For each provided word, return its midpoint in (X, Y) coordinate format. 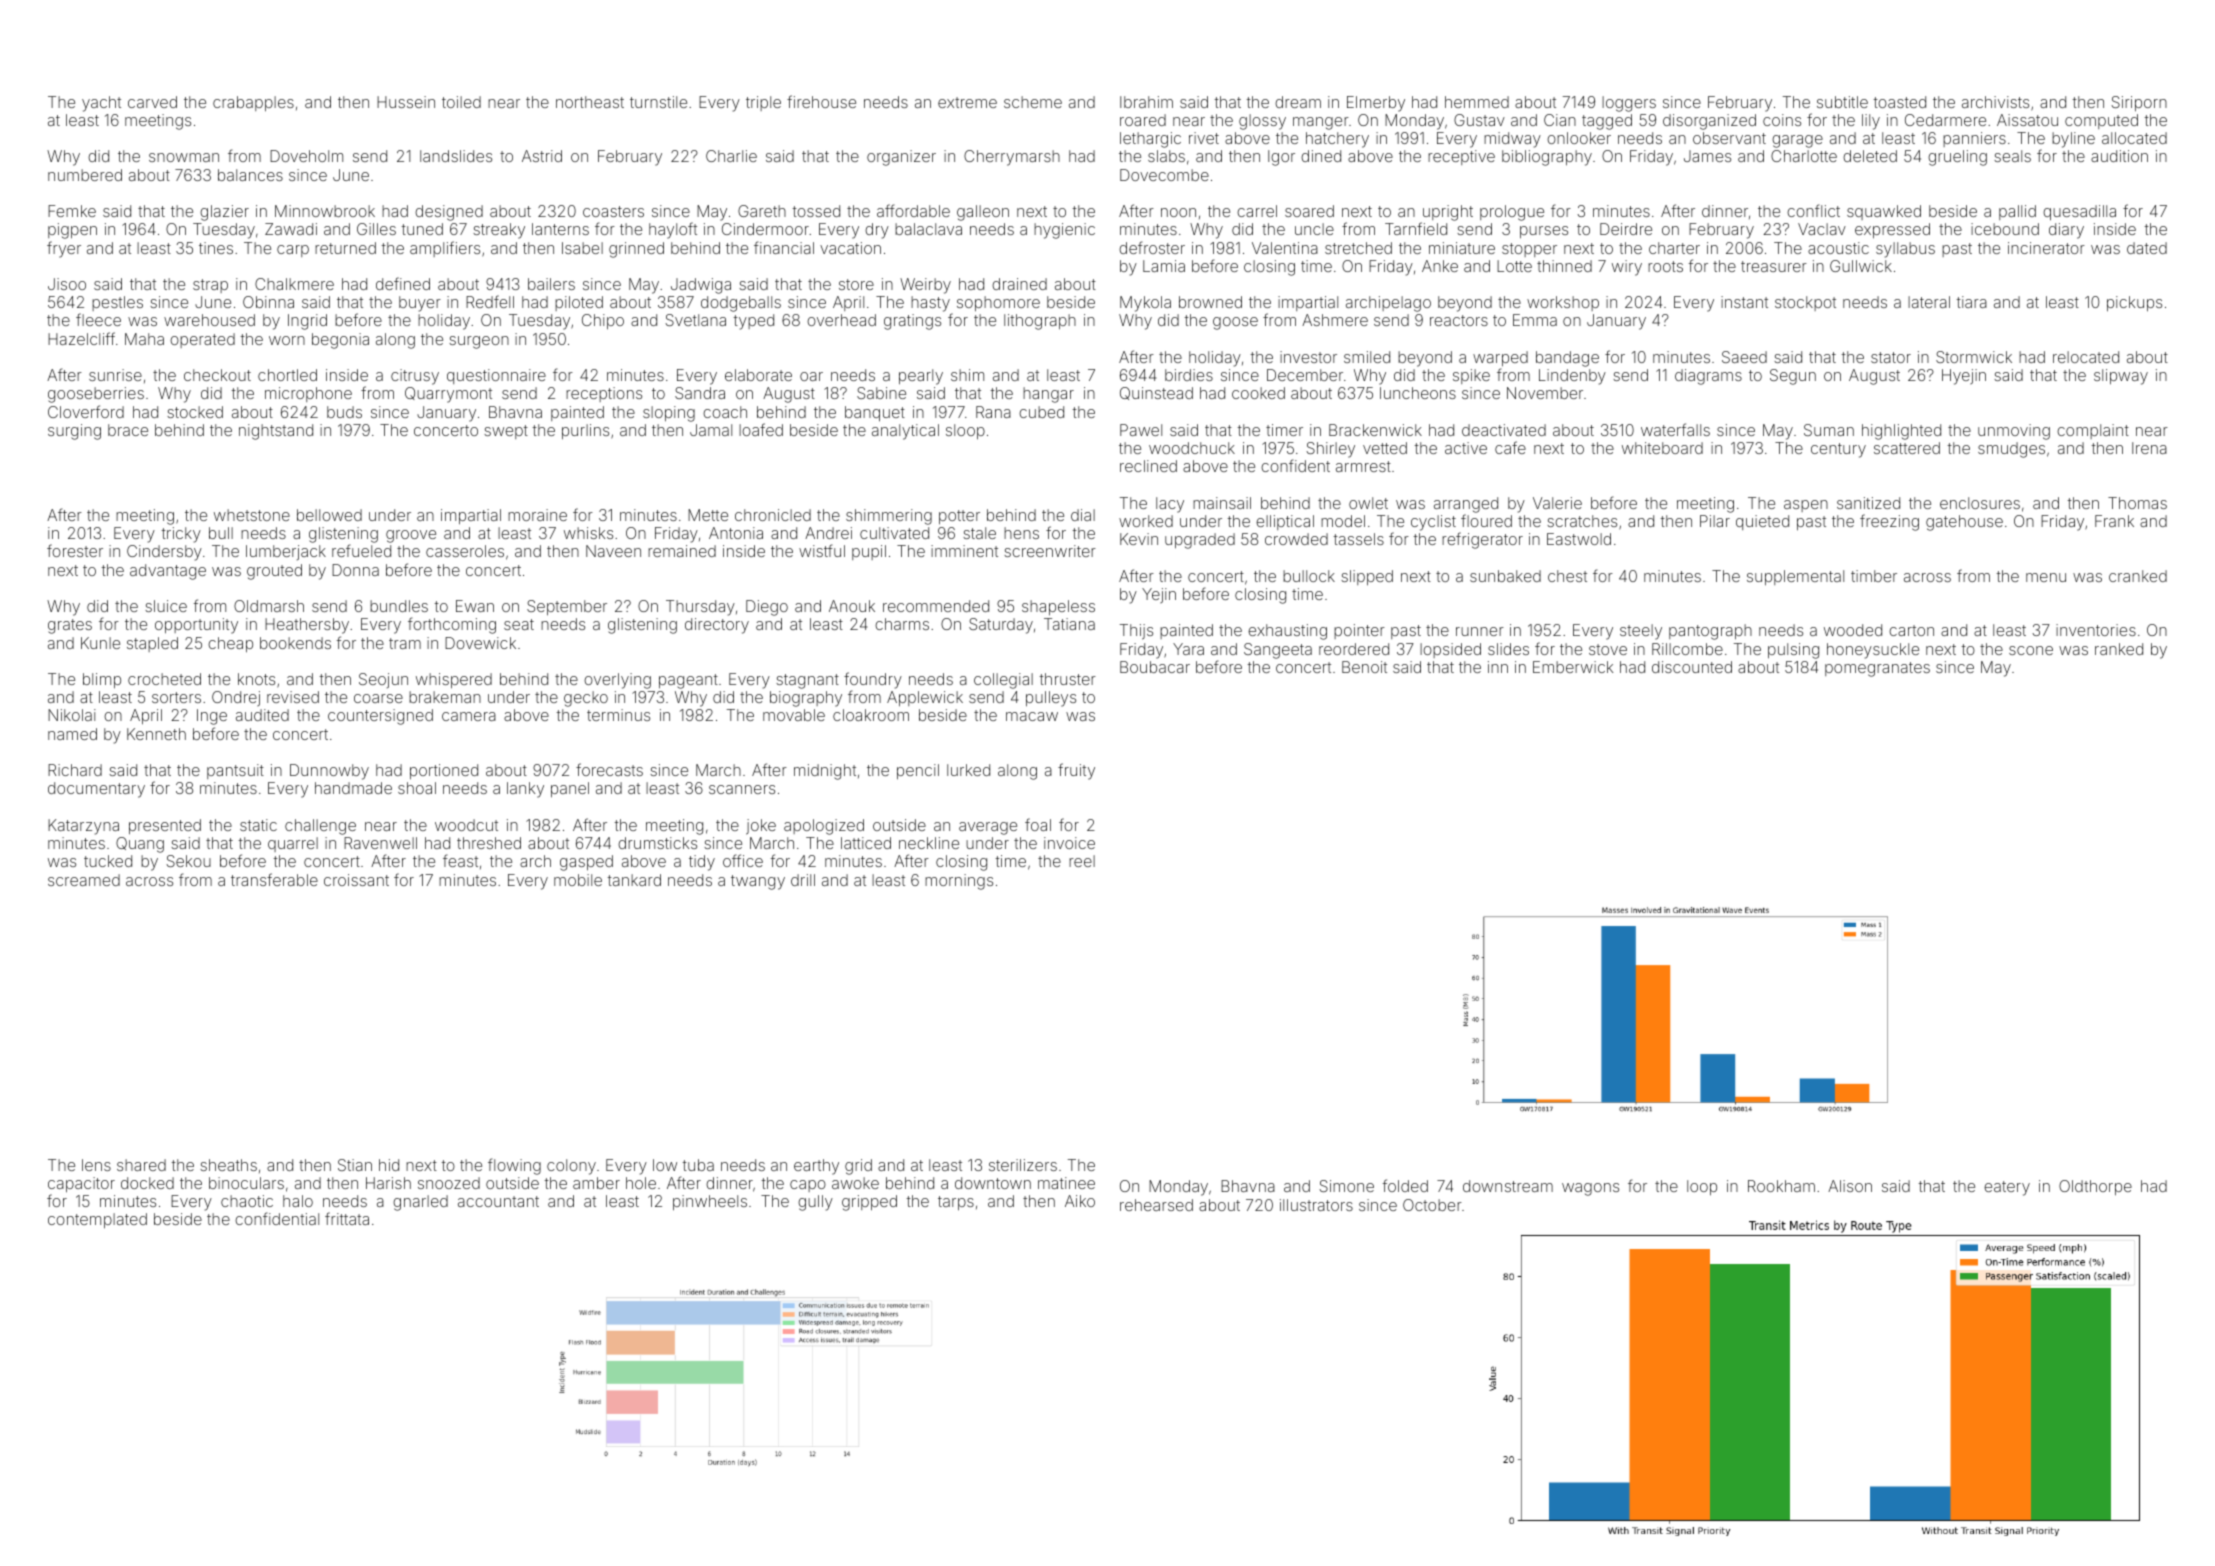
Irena (2149, 448)
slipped (1367, 577)
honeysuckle (1873, 651)
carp (293, 251)
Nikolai (72, 715)
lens (96, 1165)
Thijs (1136, 632)
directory (717, 626)
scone (2031, 650)
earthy (816, 1167)
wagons (1590, 1189)
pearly (921, 377)
